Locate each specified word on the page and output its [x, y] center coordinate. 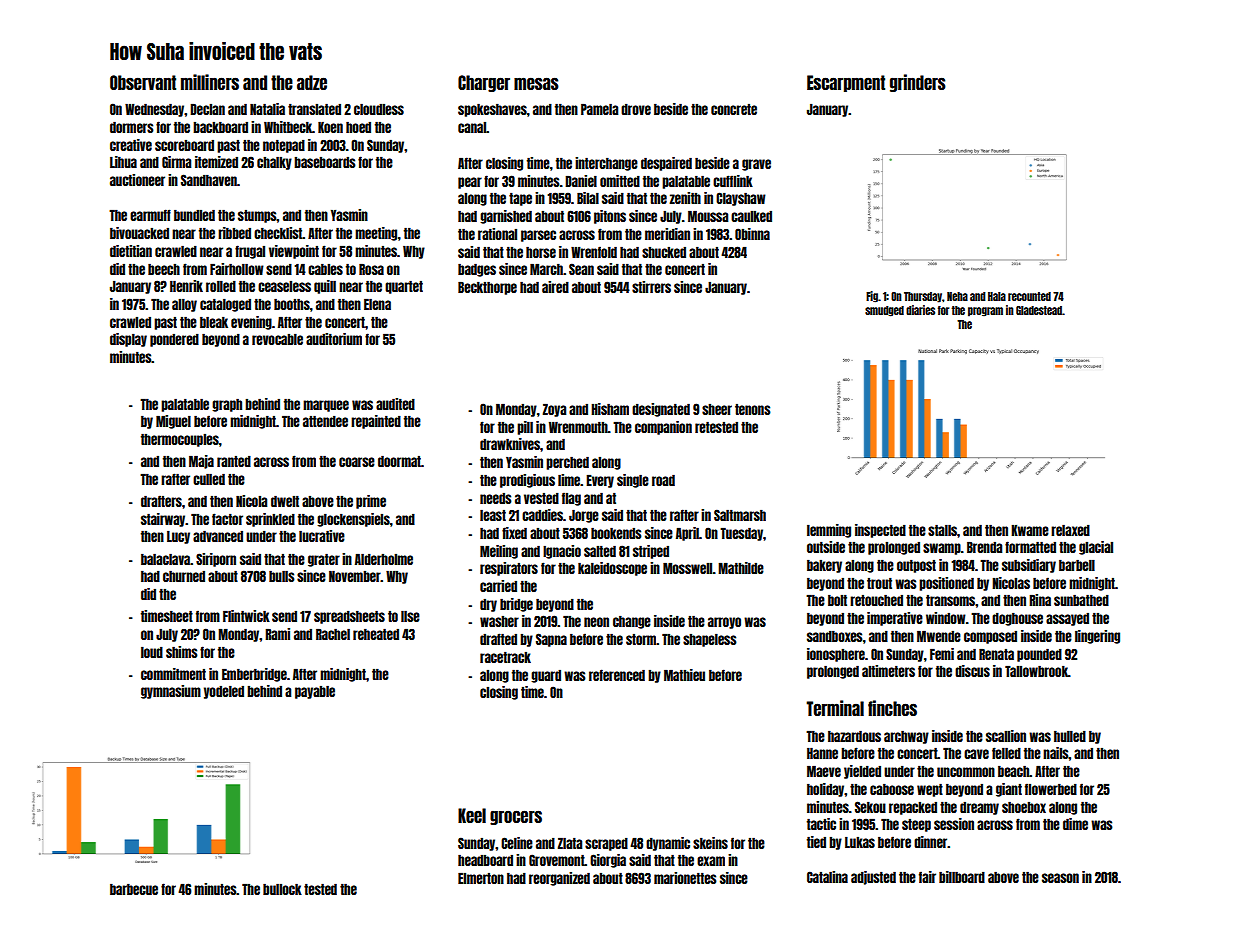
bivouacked [139, 233]
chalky [274, 163]
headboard [485, 860]
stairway [163, 520]
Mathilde [741, 568]
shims [182, 652]
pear [470, 183]
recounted [1029, 296]
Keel [472, 815]
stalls [942, 530]
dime [1075, 824]
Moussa [708, 216]
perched [567, 463]
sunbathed [1081, 600]
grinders [918, 83]
